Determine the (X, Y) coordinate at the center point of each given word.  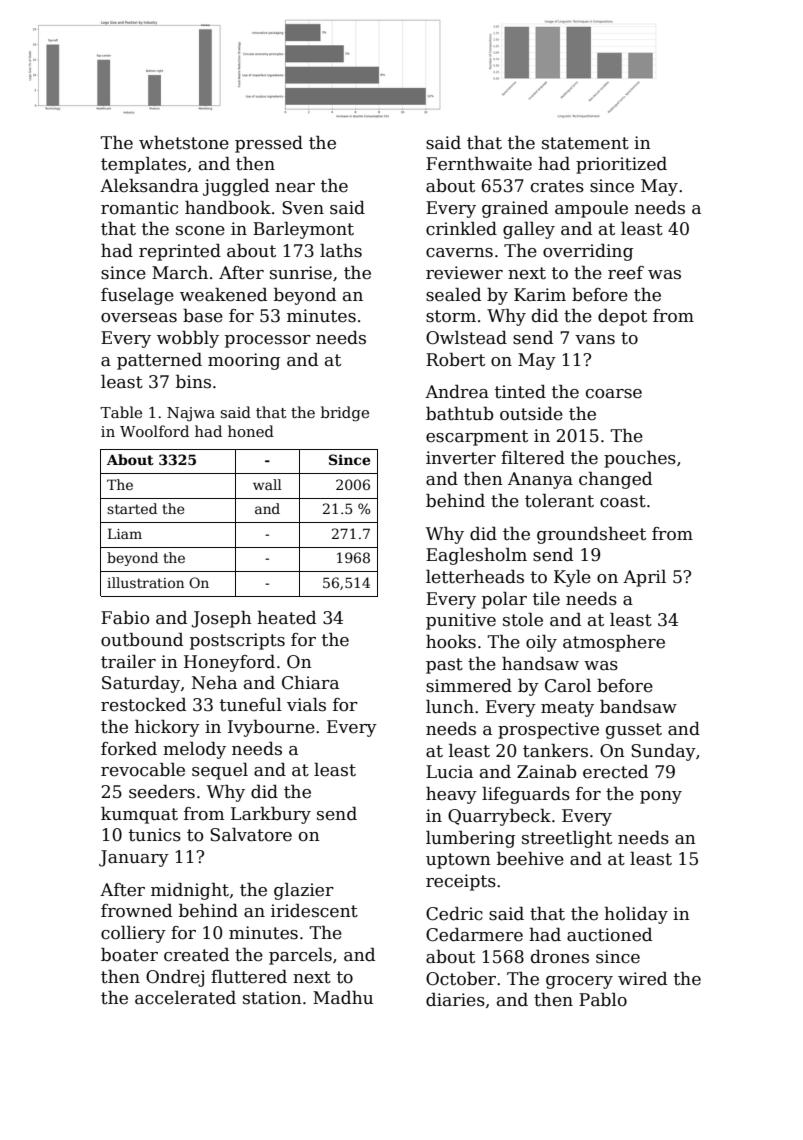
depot (622, 317)
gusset (634, 731)
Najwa (191, 414)
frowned (136, 911)
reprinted (180, 252)
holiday (636, 915)
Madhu (343, 998)
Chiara (310, 683)
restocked (143, 705)
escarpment (477, 438)
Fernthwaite (479, 164)
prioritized (621, 165)
